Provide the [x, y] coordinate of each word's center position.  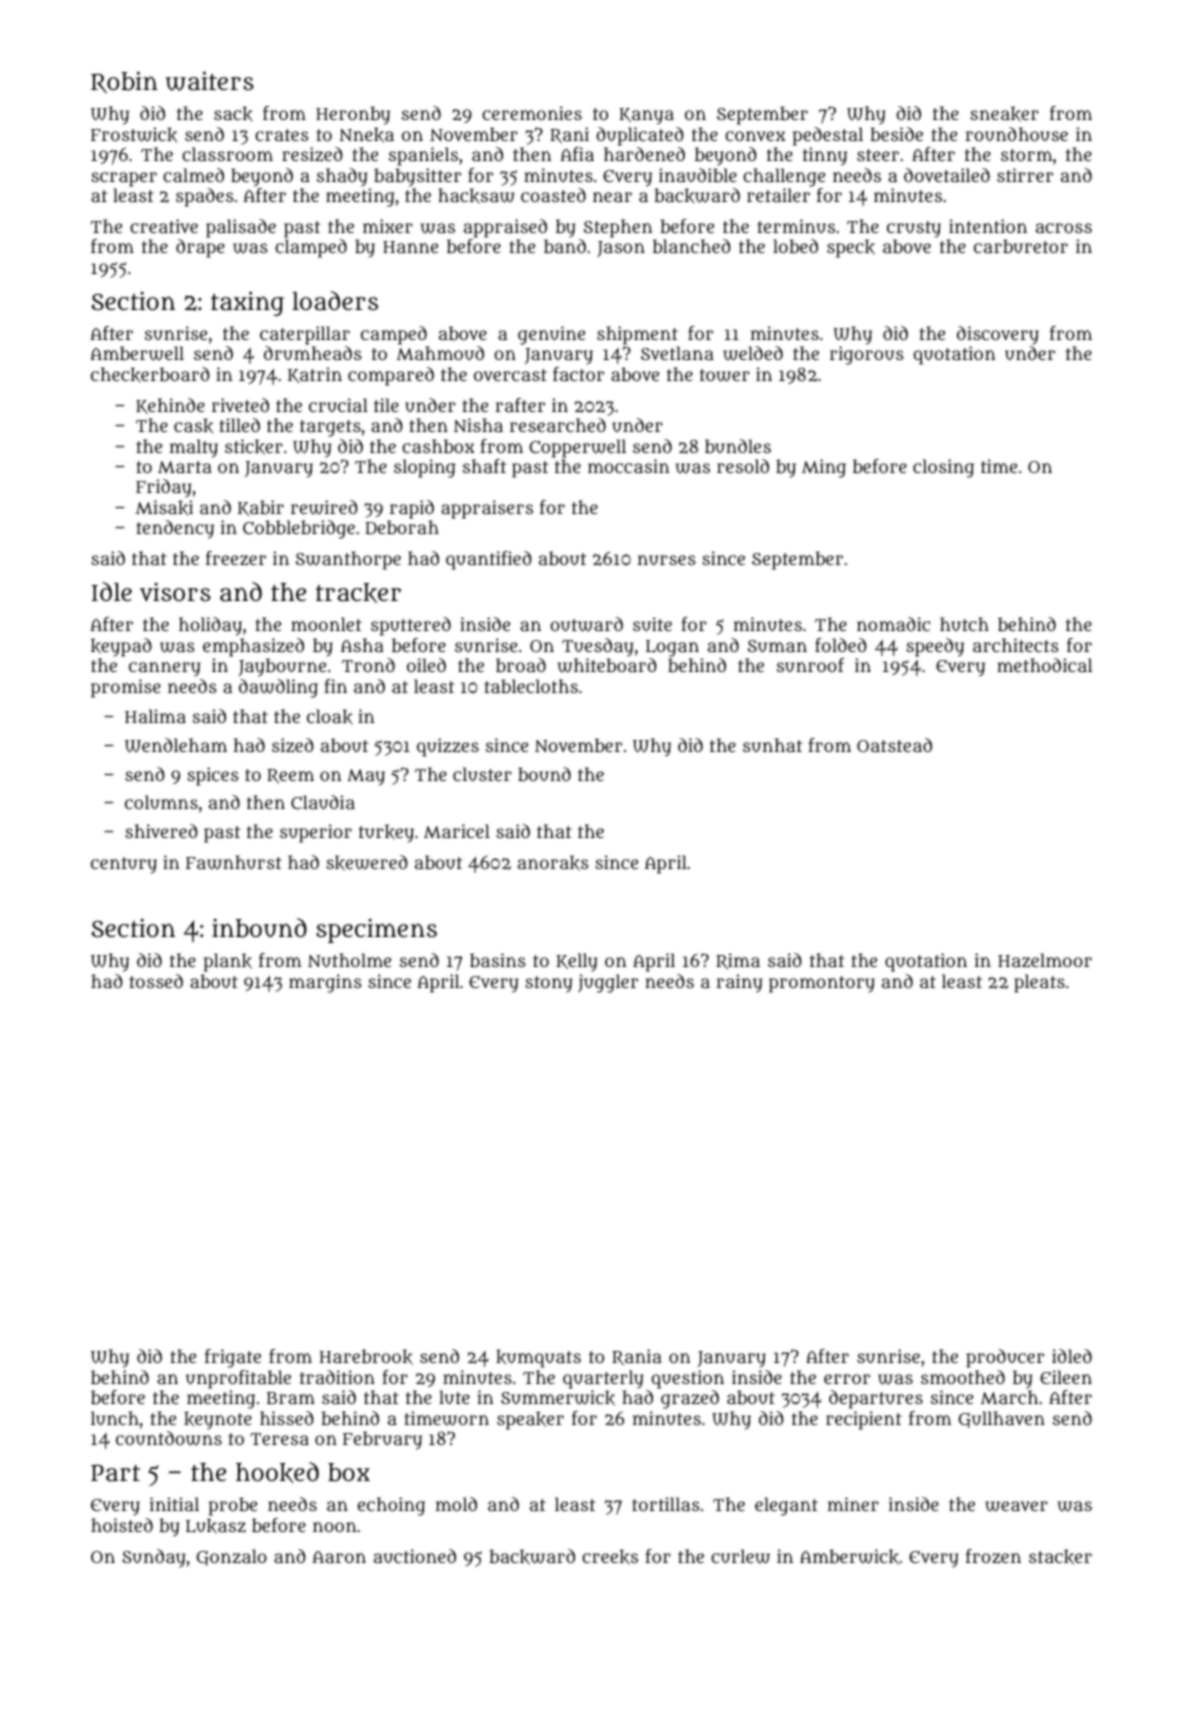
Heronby [353, 115]
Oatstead [894, 745]
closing [943, 468]
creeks [610, 1557]
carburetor [1021, 246]
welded [753, 353]
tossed [156, 981]
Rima [738, 961]
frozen [993, 1556]
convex [755, 136]
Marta [185, 467]
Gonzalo [232, 1557]
